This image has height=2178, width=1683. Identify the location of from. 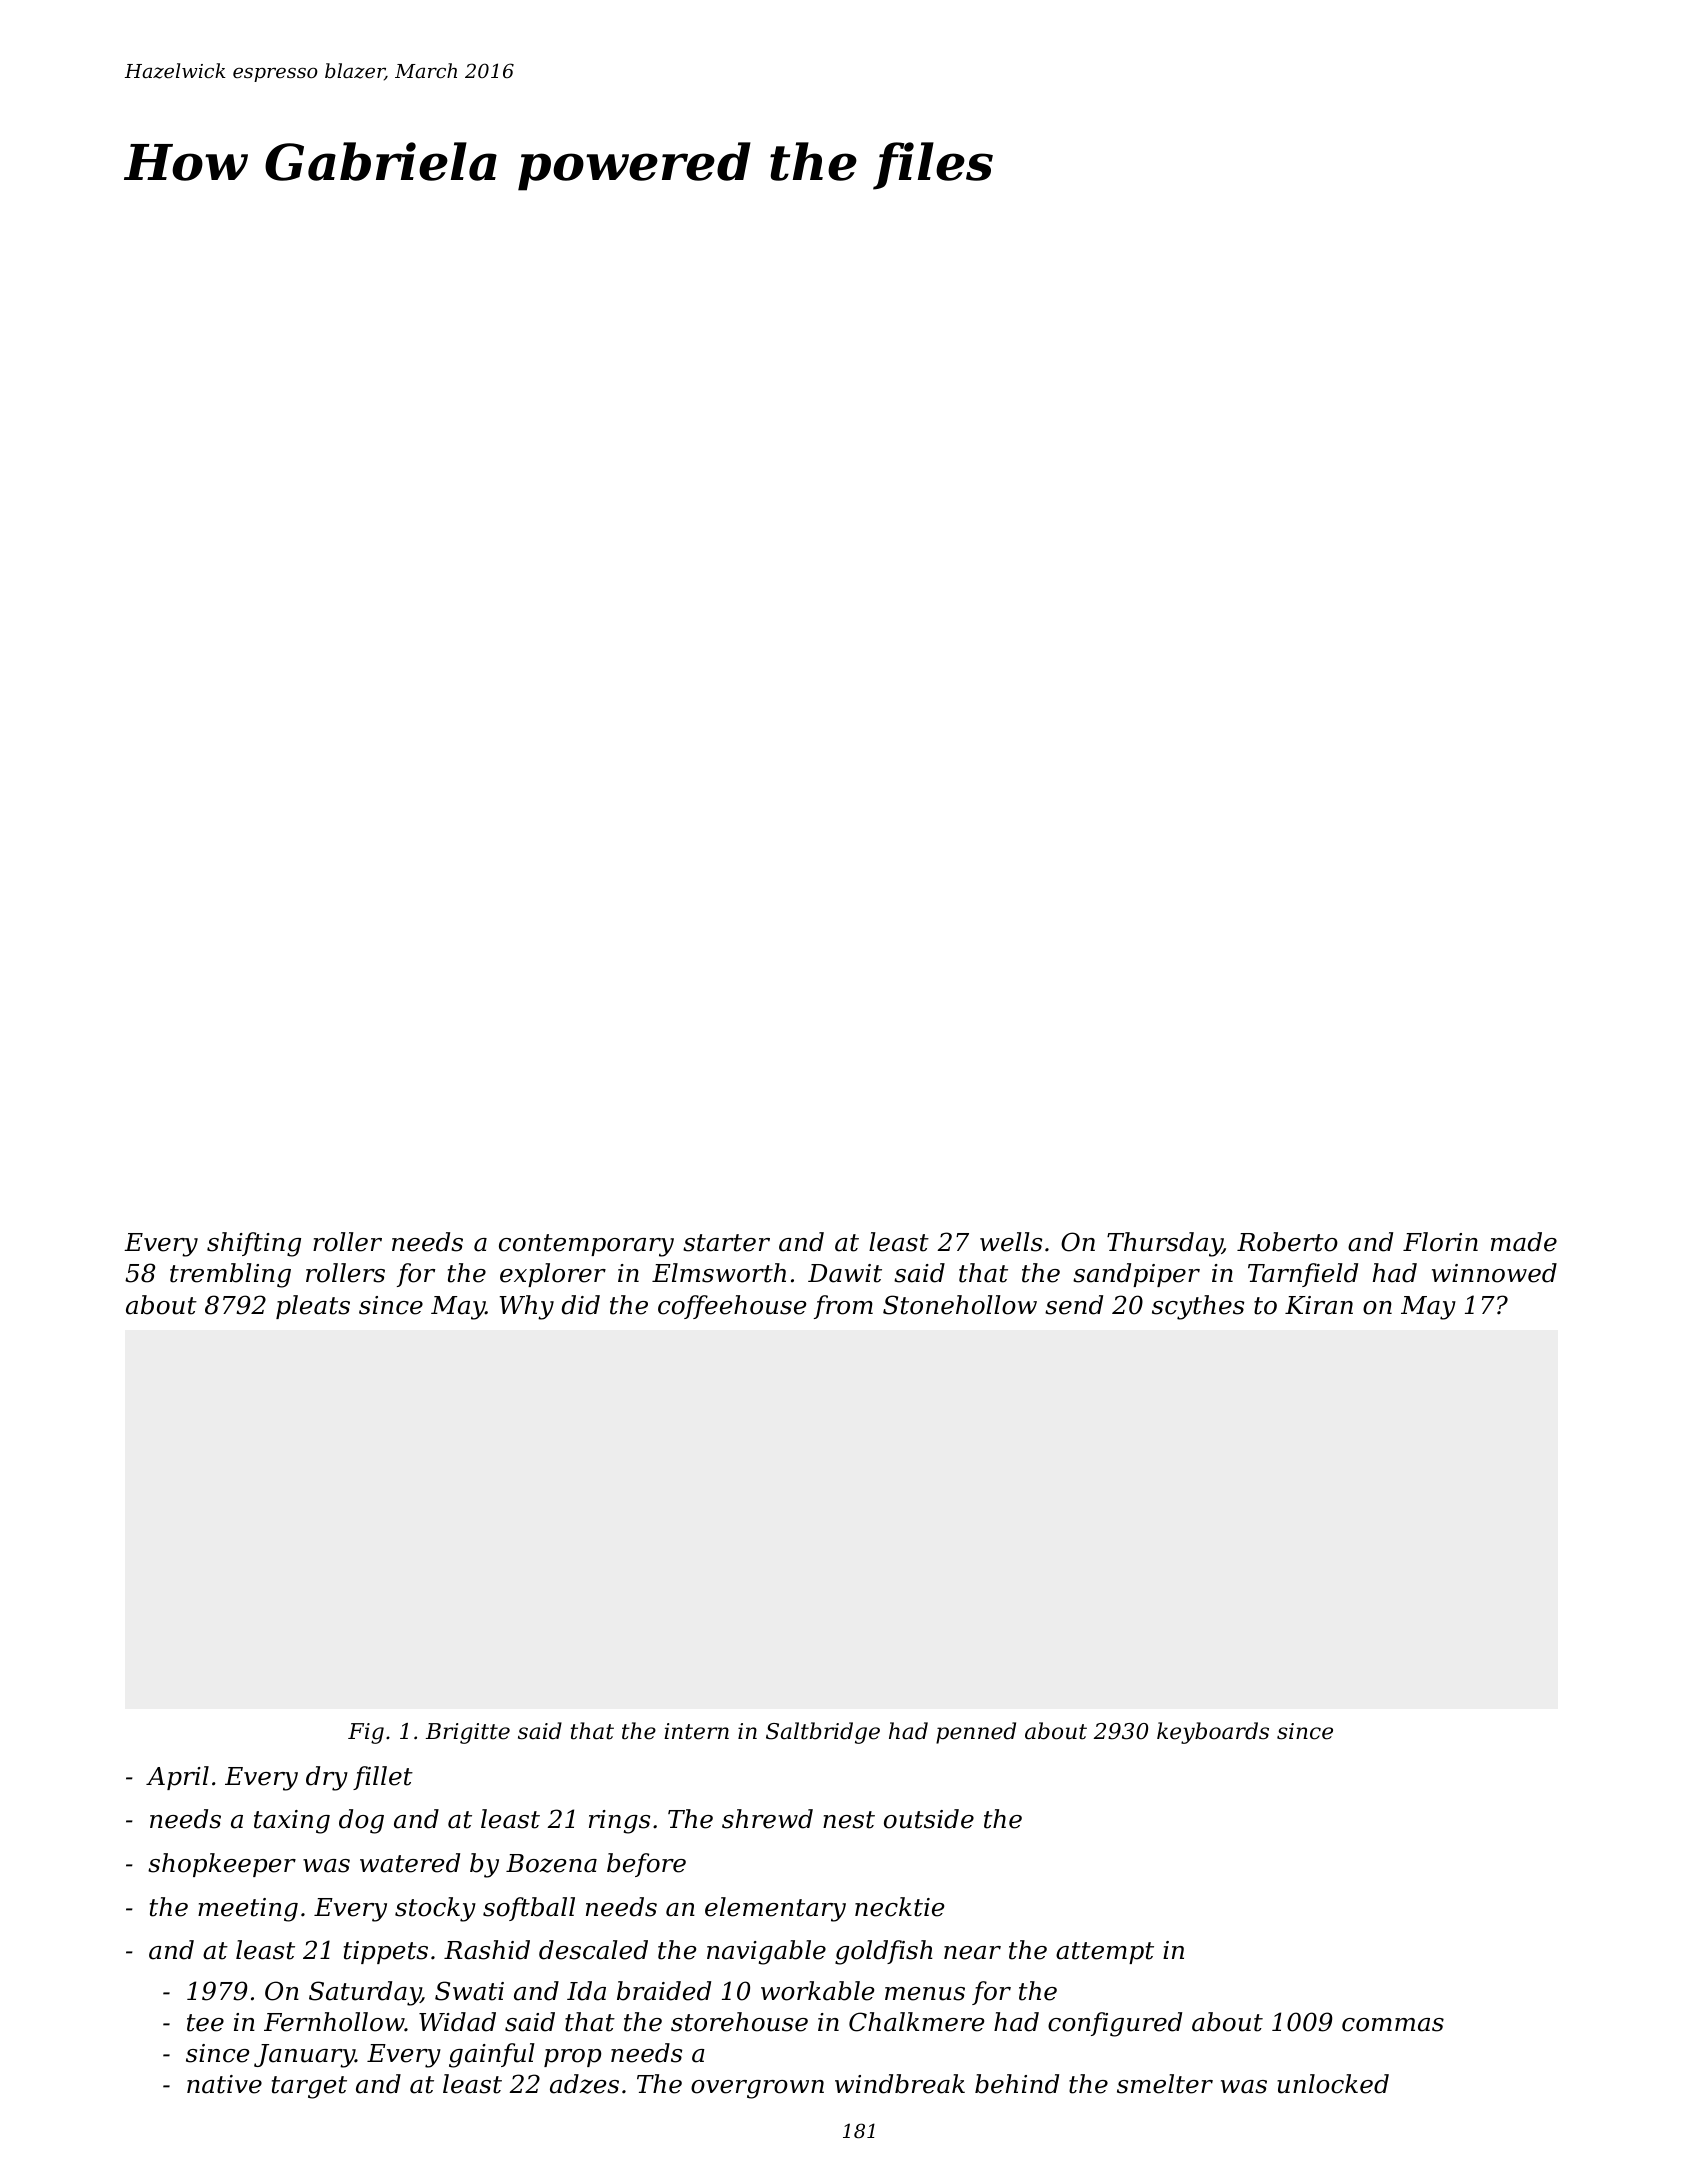
(843, 1307).
